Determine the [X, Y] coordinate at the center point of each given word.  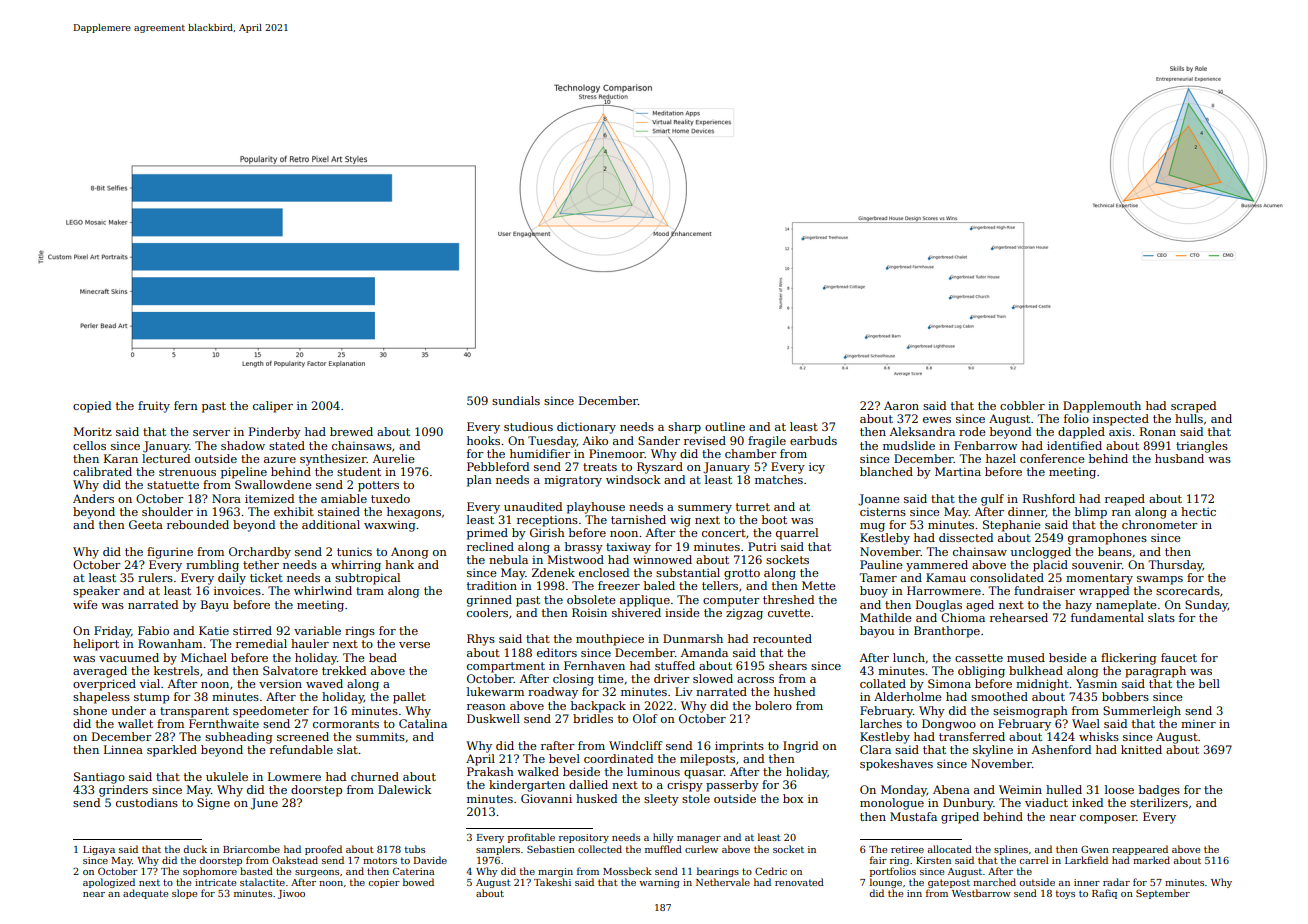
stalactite [262, 882]
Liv [684, 691]
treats [600, 467]
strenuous [187, 472]
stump [151, 698]
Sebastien [551, 849]
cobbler [1022, 405]
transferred [972, 736]
